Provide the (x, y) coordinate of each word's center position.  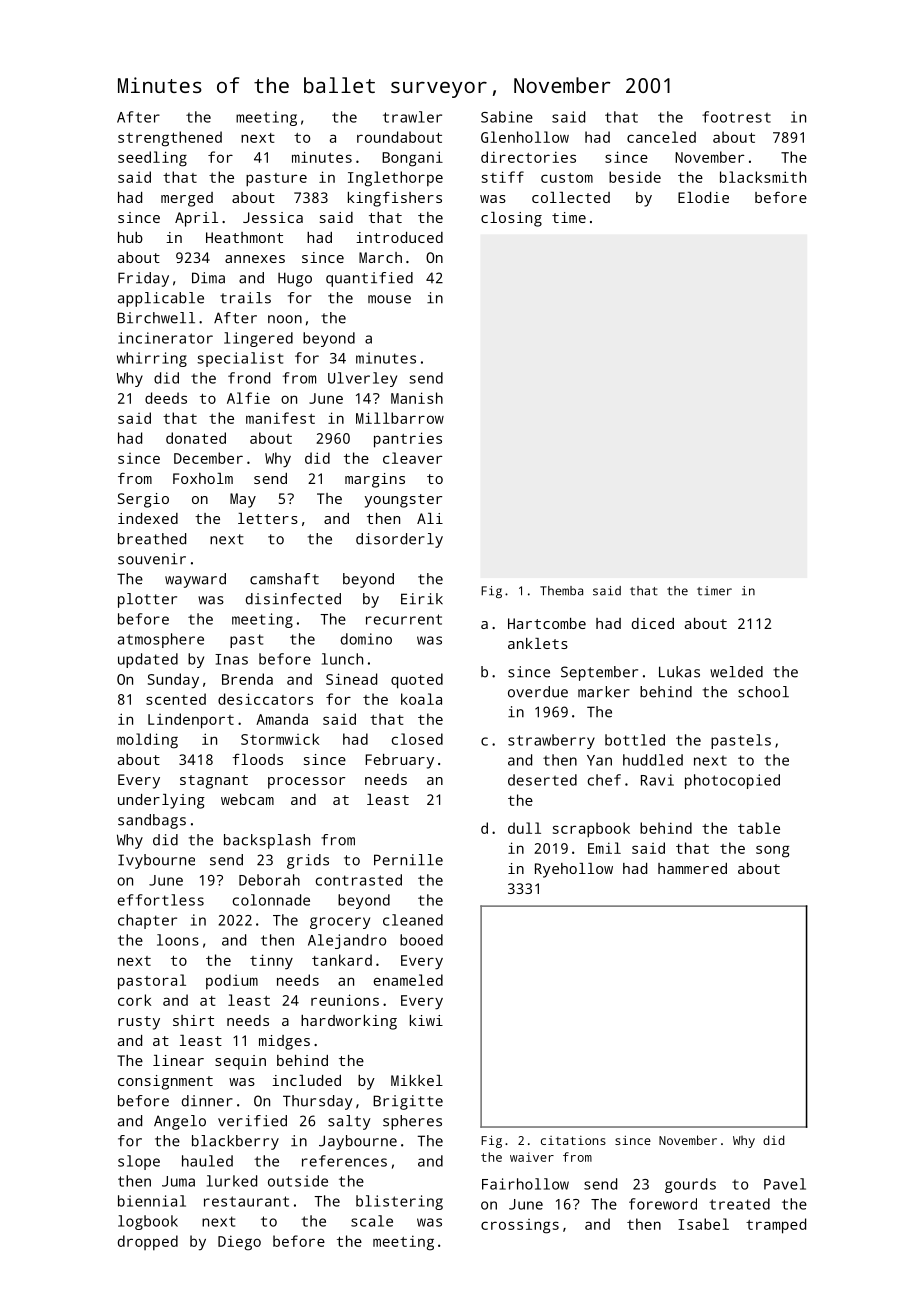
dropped (148, 1243)
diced (653, 623)
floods (257, 759)
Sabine (507, 117)
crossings (520, 1226)
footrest (736, 117)
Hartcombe (547, 623)
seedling (152, 159)
